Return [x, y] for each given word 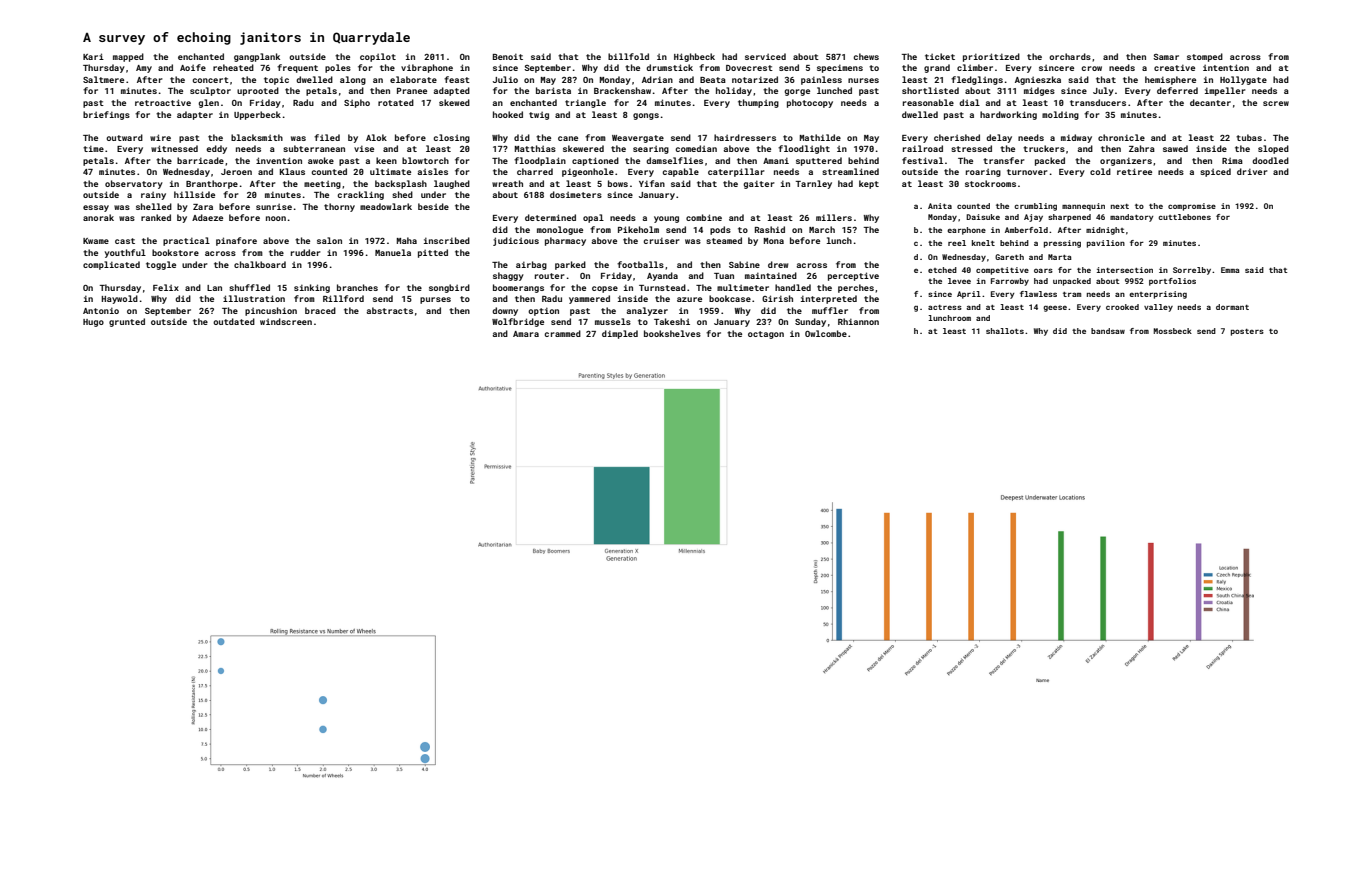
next [1120, 206]
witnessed [174, 148]
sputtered [819, 161]
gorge [797, 92]
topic [276, 80]
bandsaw [1108, 331]
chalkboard [260, 264]
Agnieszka [1038, 80]
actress [945, 307]
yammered [589, 299]
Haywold [119, 299]
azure [689, 299]
